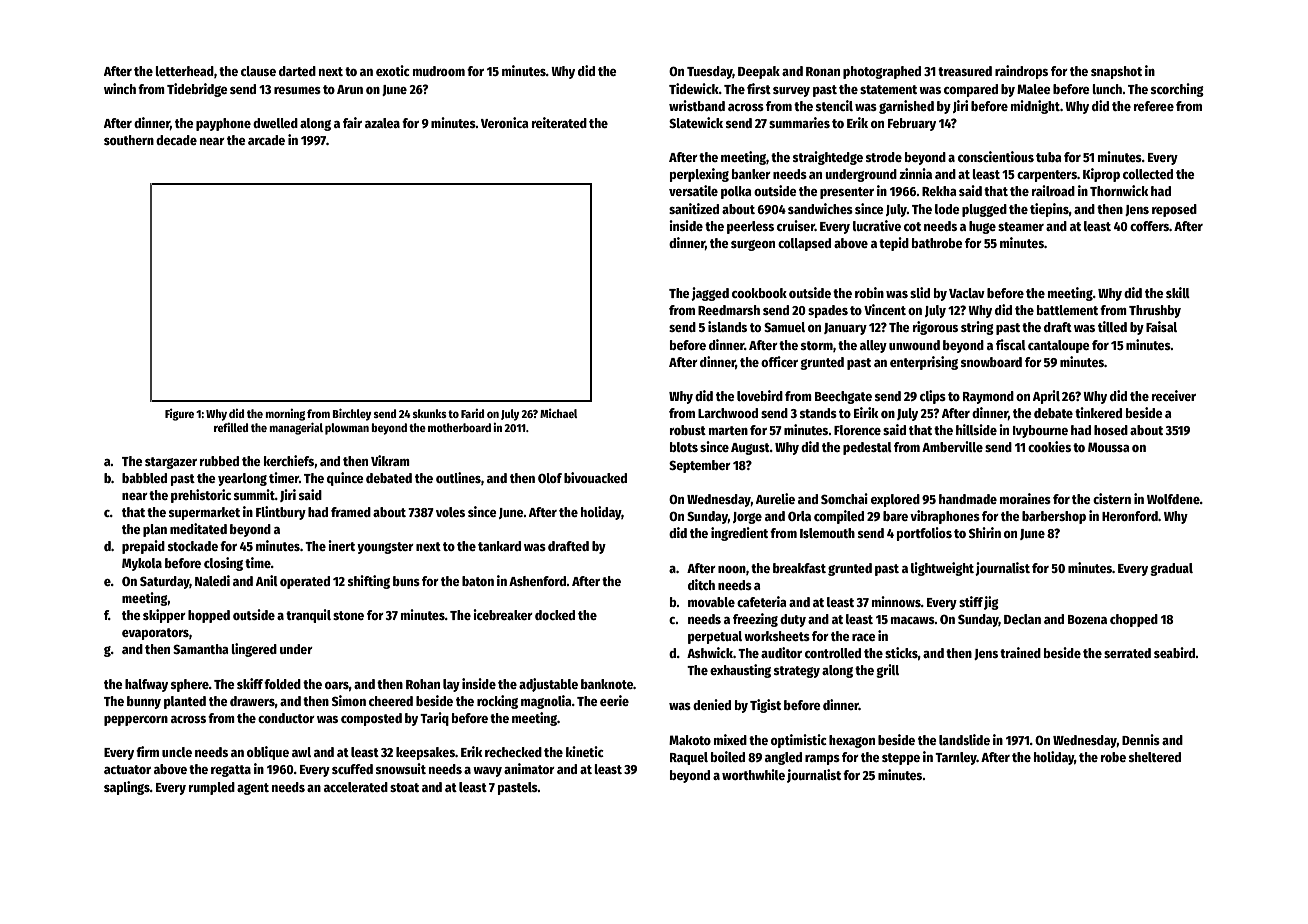  Describe the element at coordinates (1087, 619) in the screenshot. I see `Bozena` at that location.
